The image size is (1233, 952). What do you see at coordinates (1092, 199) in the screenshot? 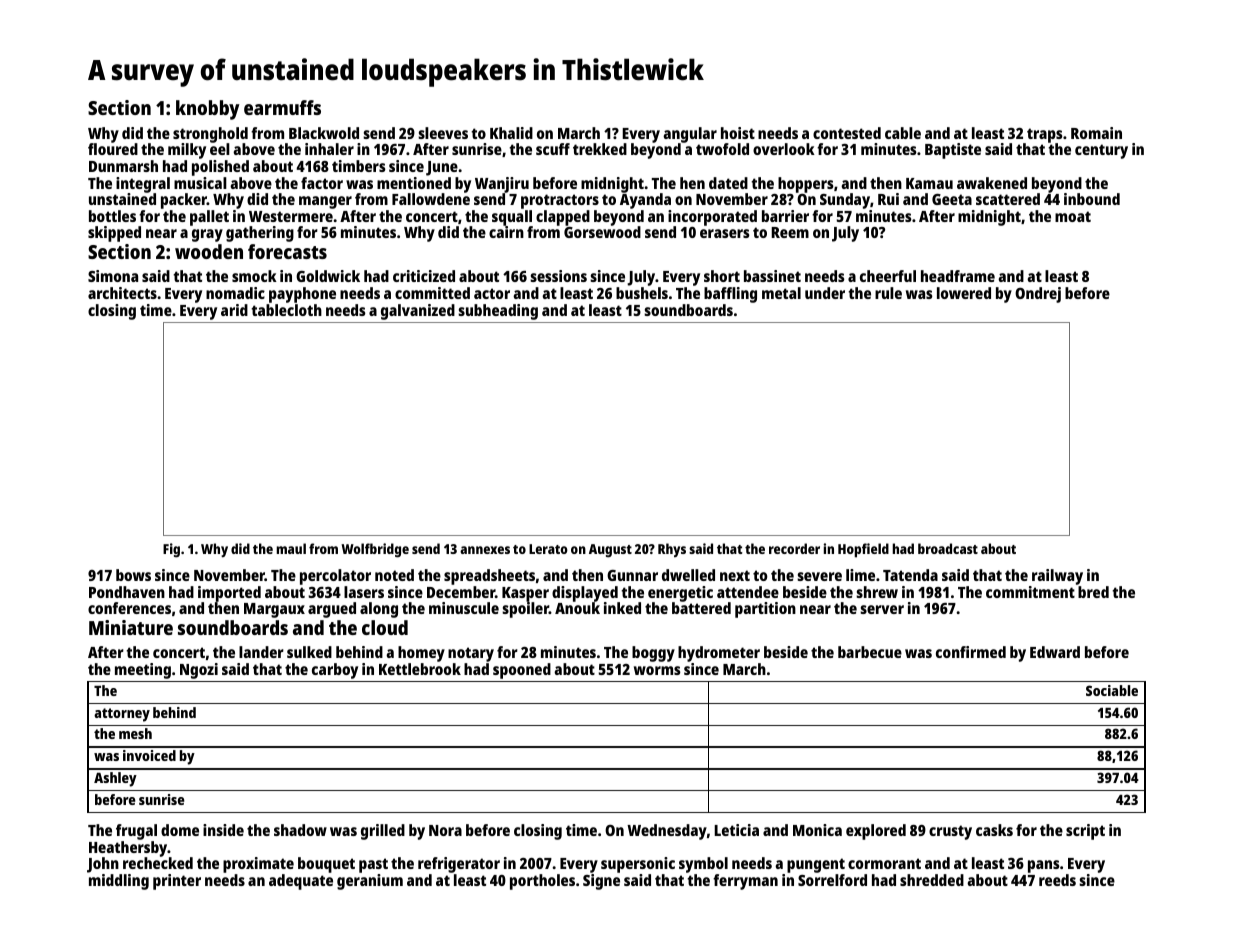
I see `inbound` at bounding box center [1092, 199].
